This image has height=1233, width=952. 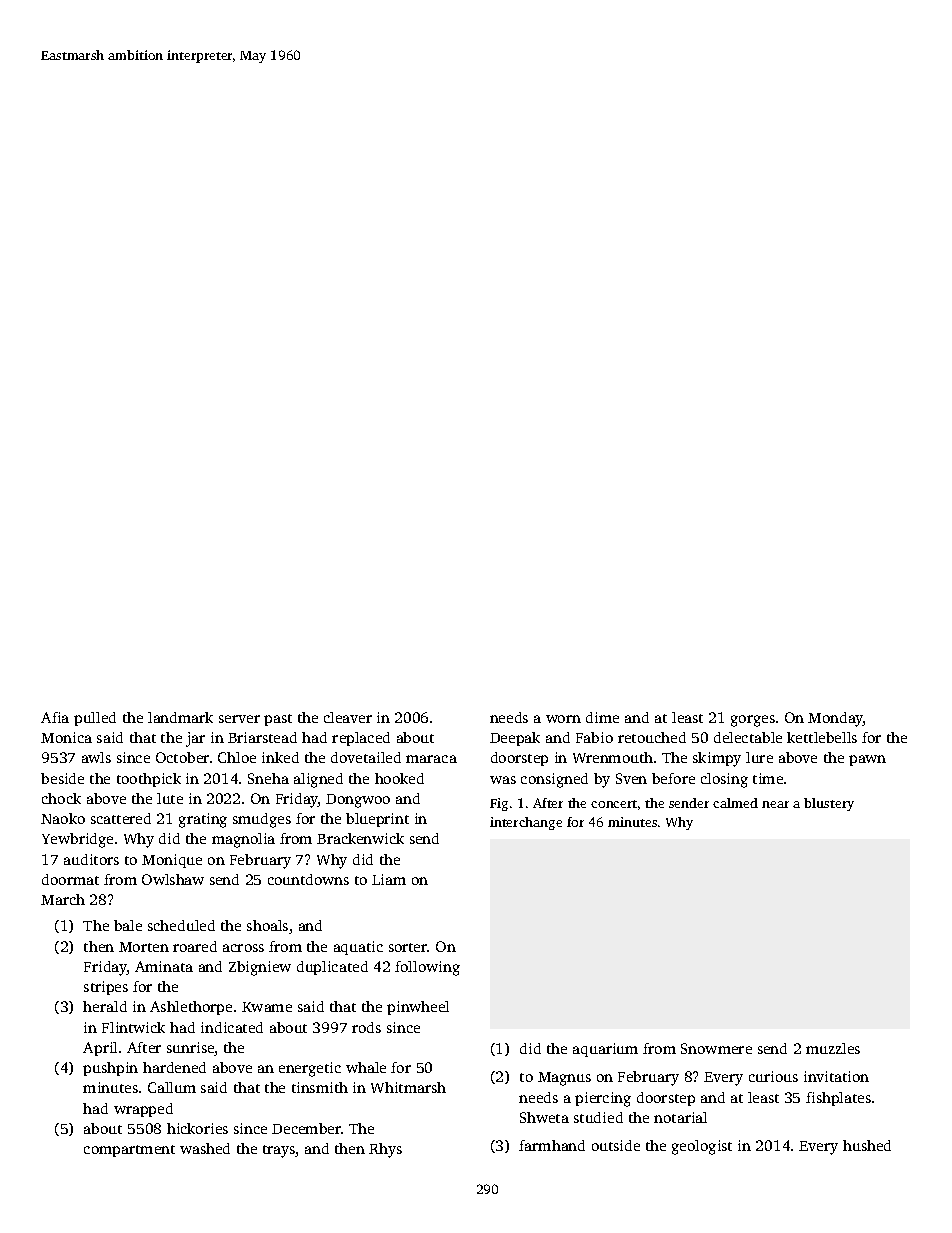 What do you see at coordinates (197, 1128) in the image?
I see `hickories` at bounding box center [197, 1128].
